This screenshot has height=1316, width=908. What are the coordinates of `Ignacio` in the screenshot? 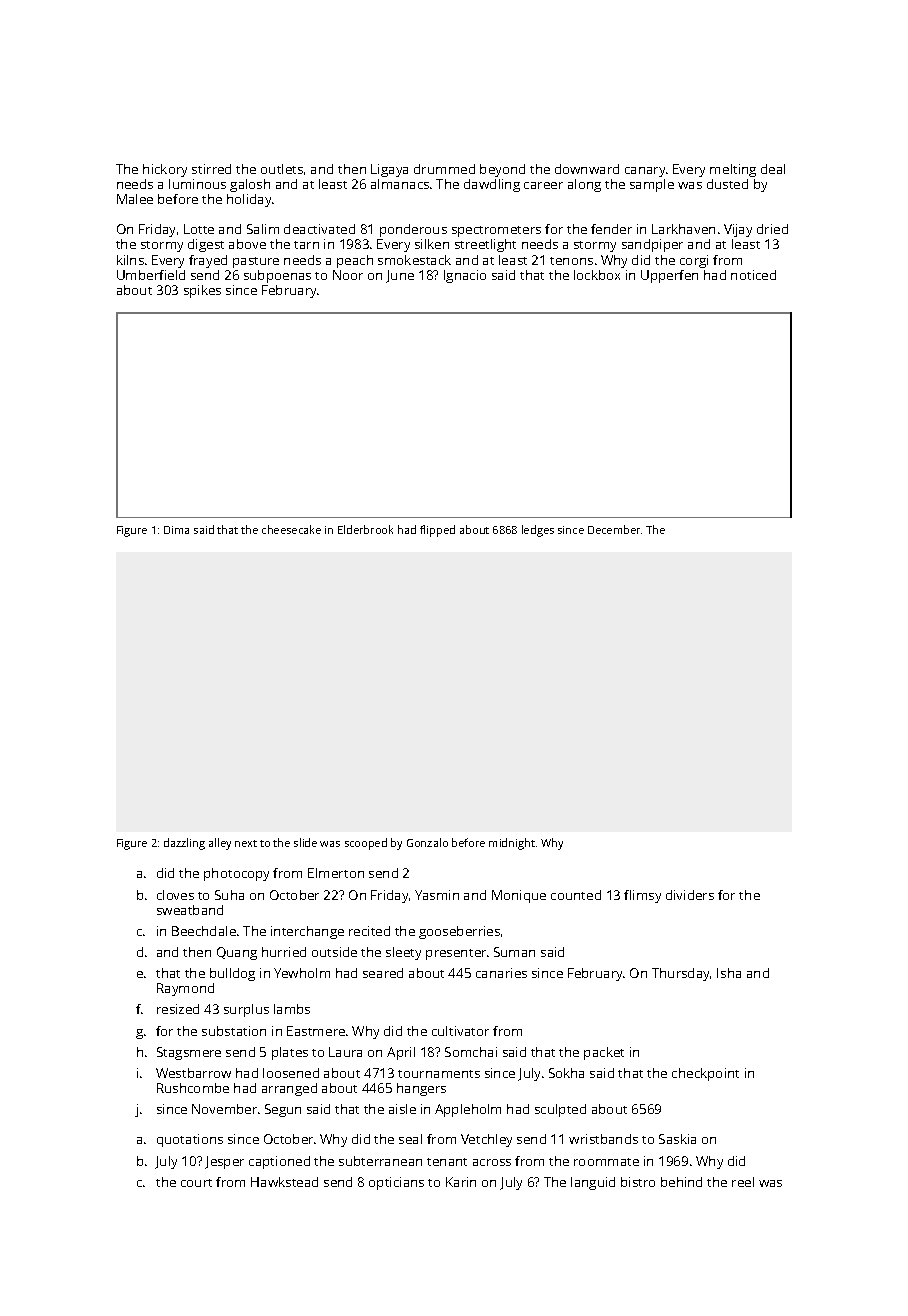 It's located at (465, 276).
